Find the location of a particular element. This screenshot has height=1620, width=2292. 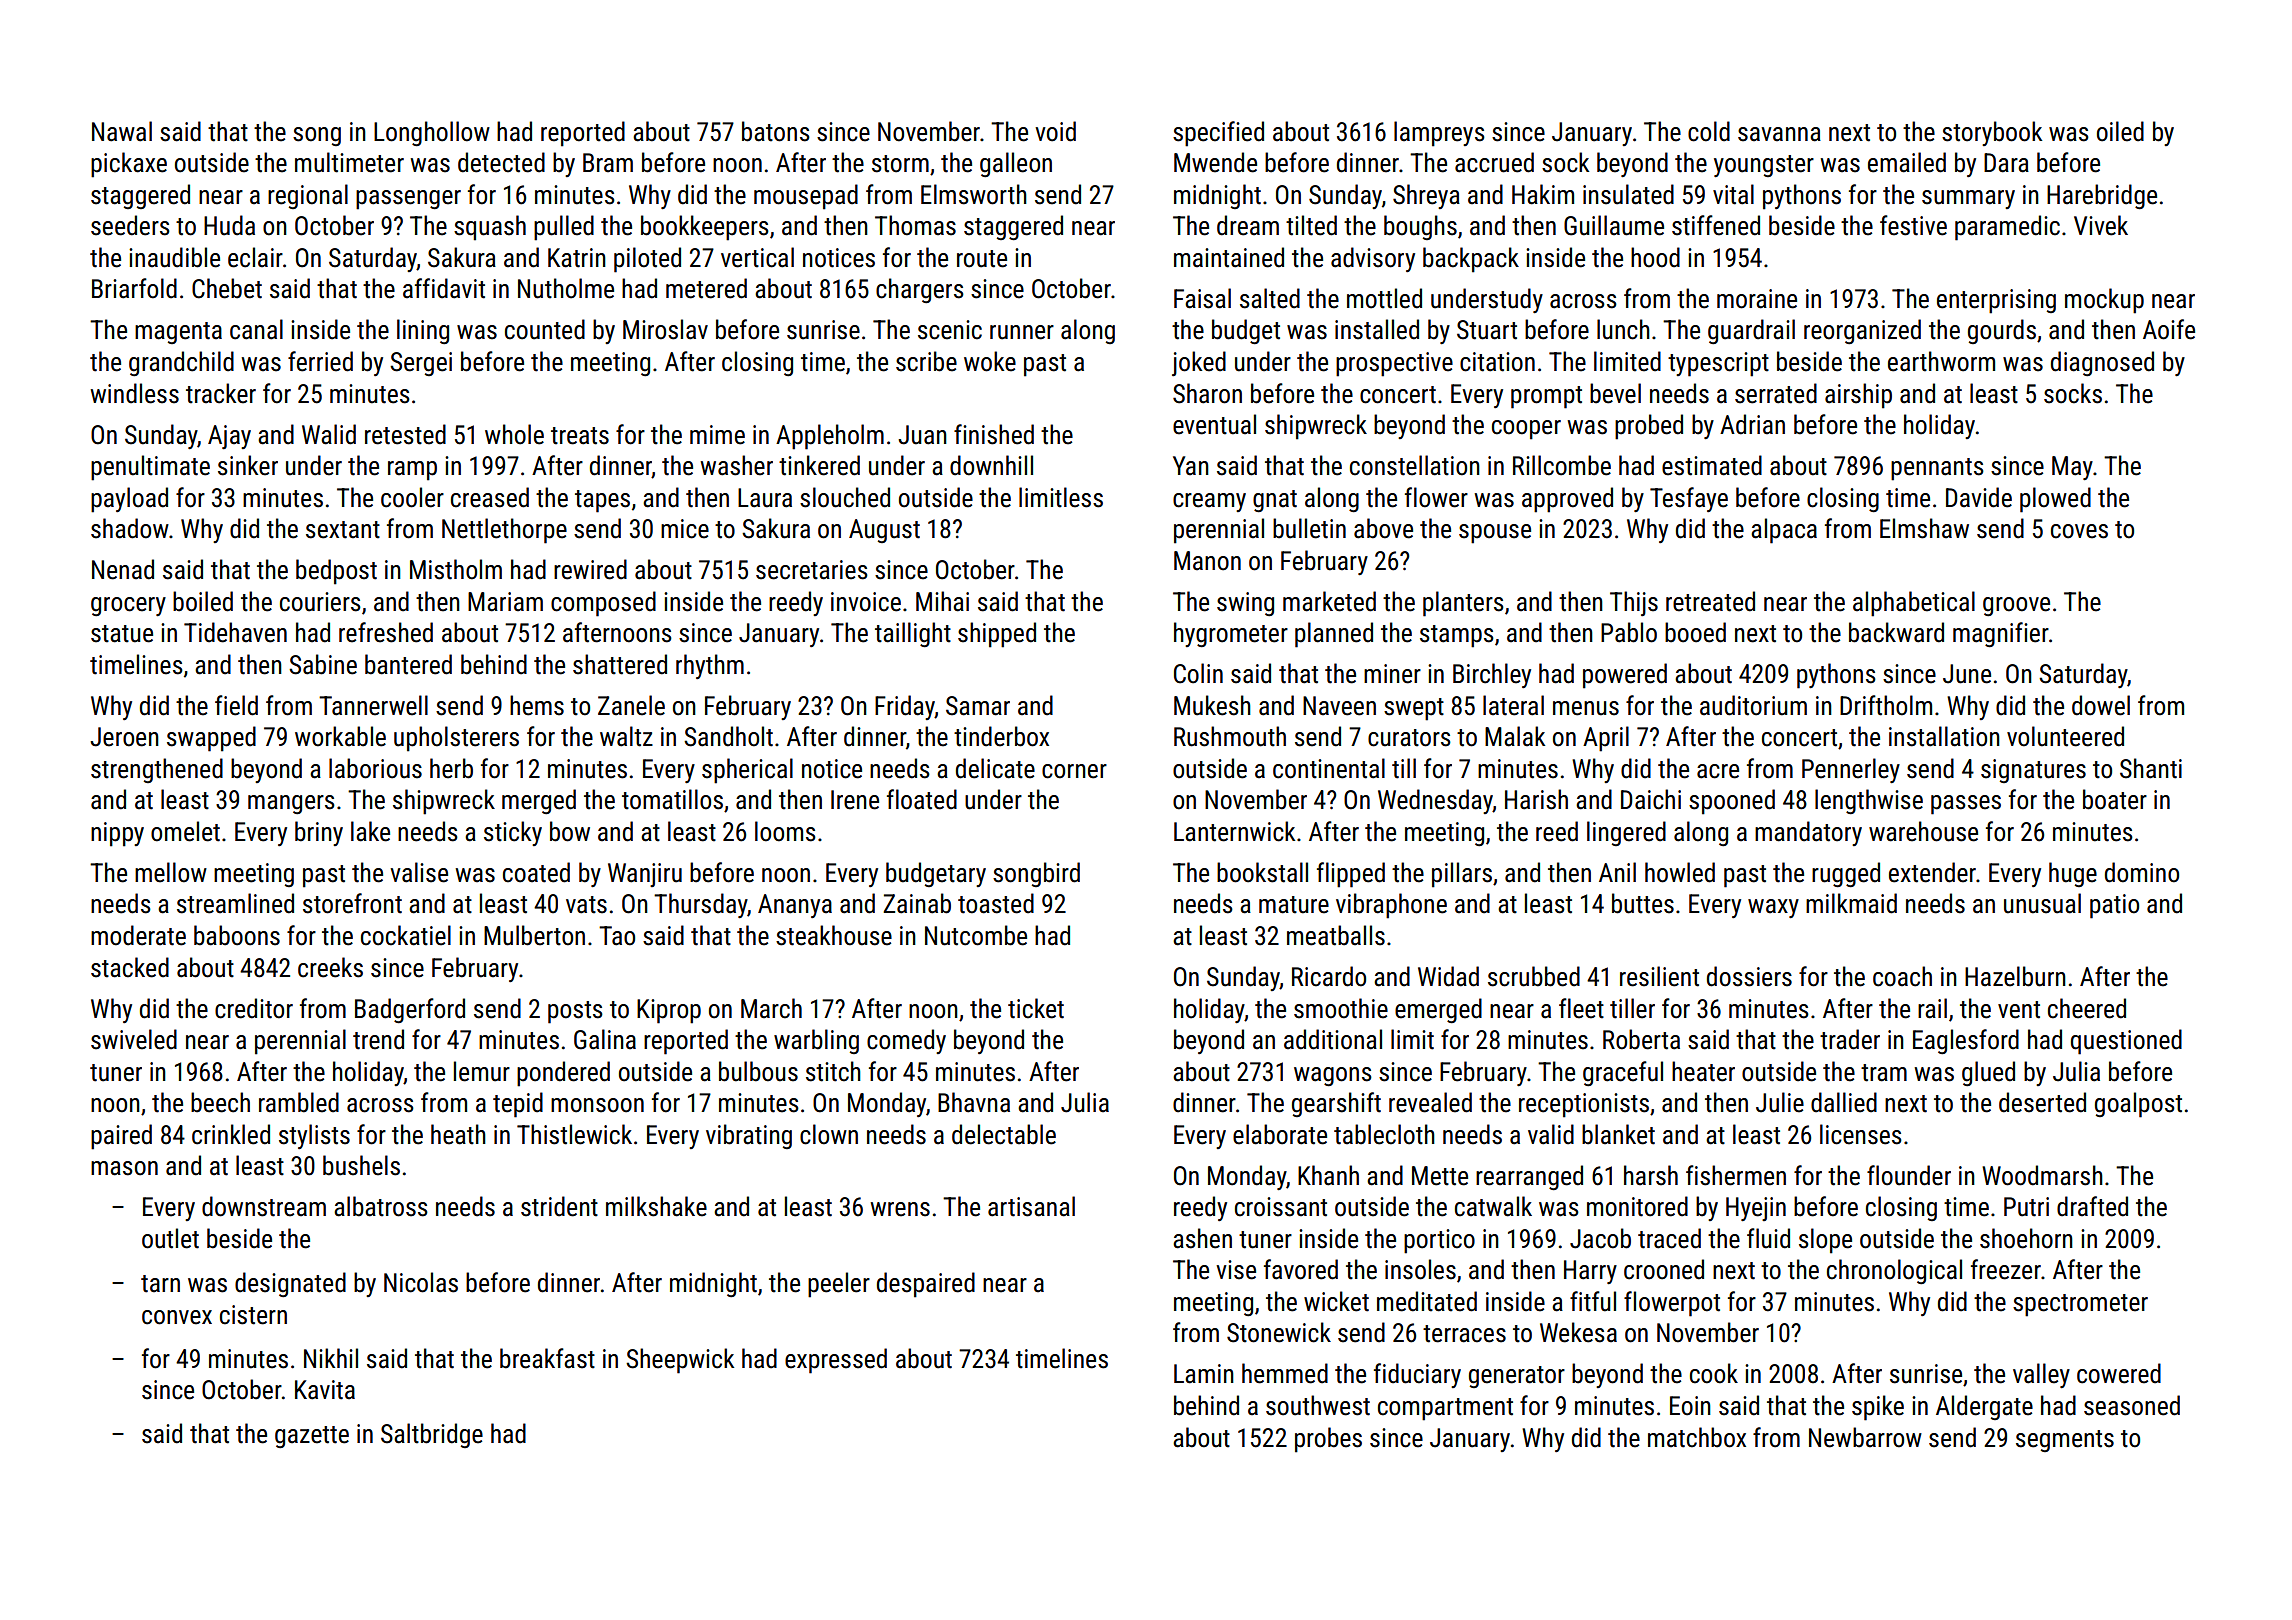

cooper is located at coordinates (1526, 430).
